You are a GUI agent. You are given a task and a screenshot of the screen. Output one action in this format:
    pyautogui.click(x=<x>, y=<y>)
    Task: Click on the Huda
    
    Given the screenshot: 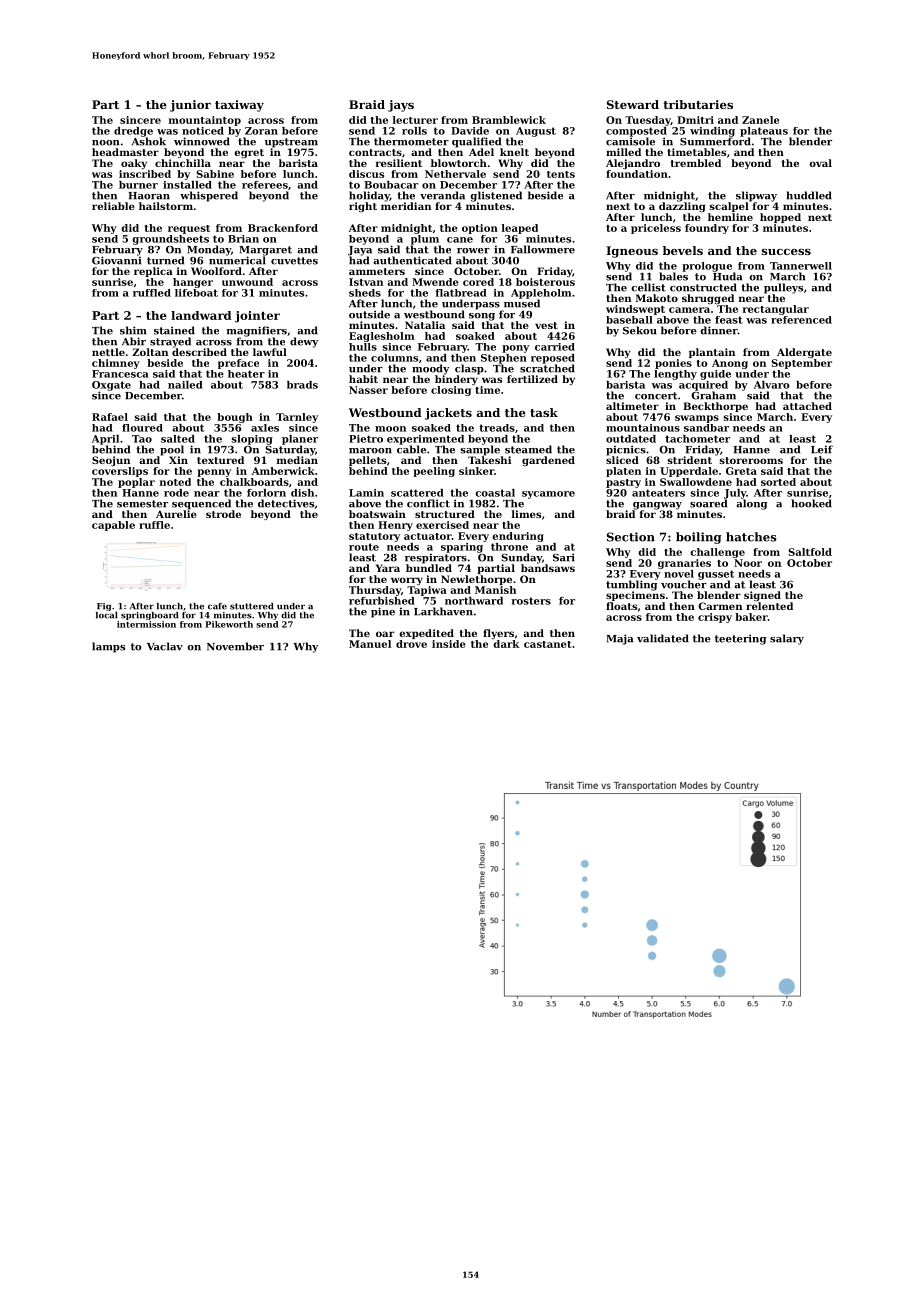 What is the action you would take?
    pyautogui.click(x=727, y=276)
